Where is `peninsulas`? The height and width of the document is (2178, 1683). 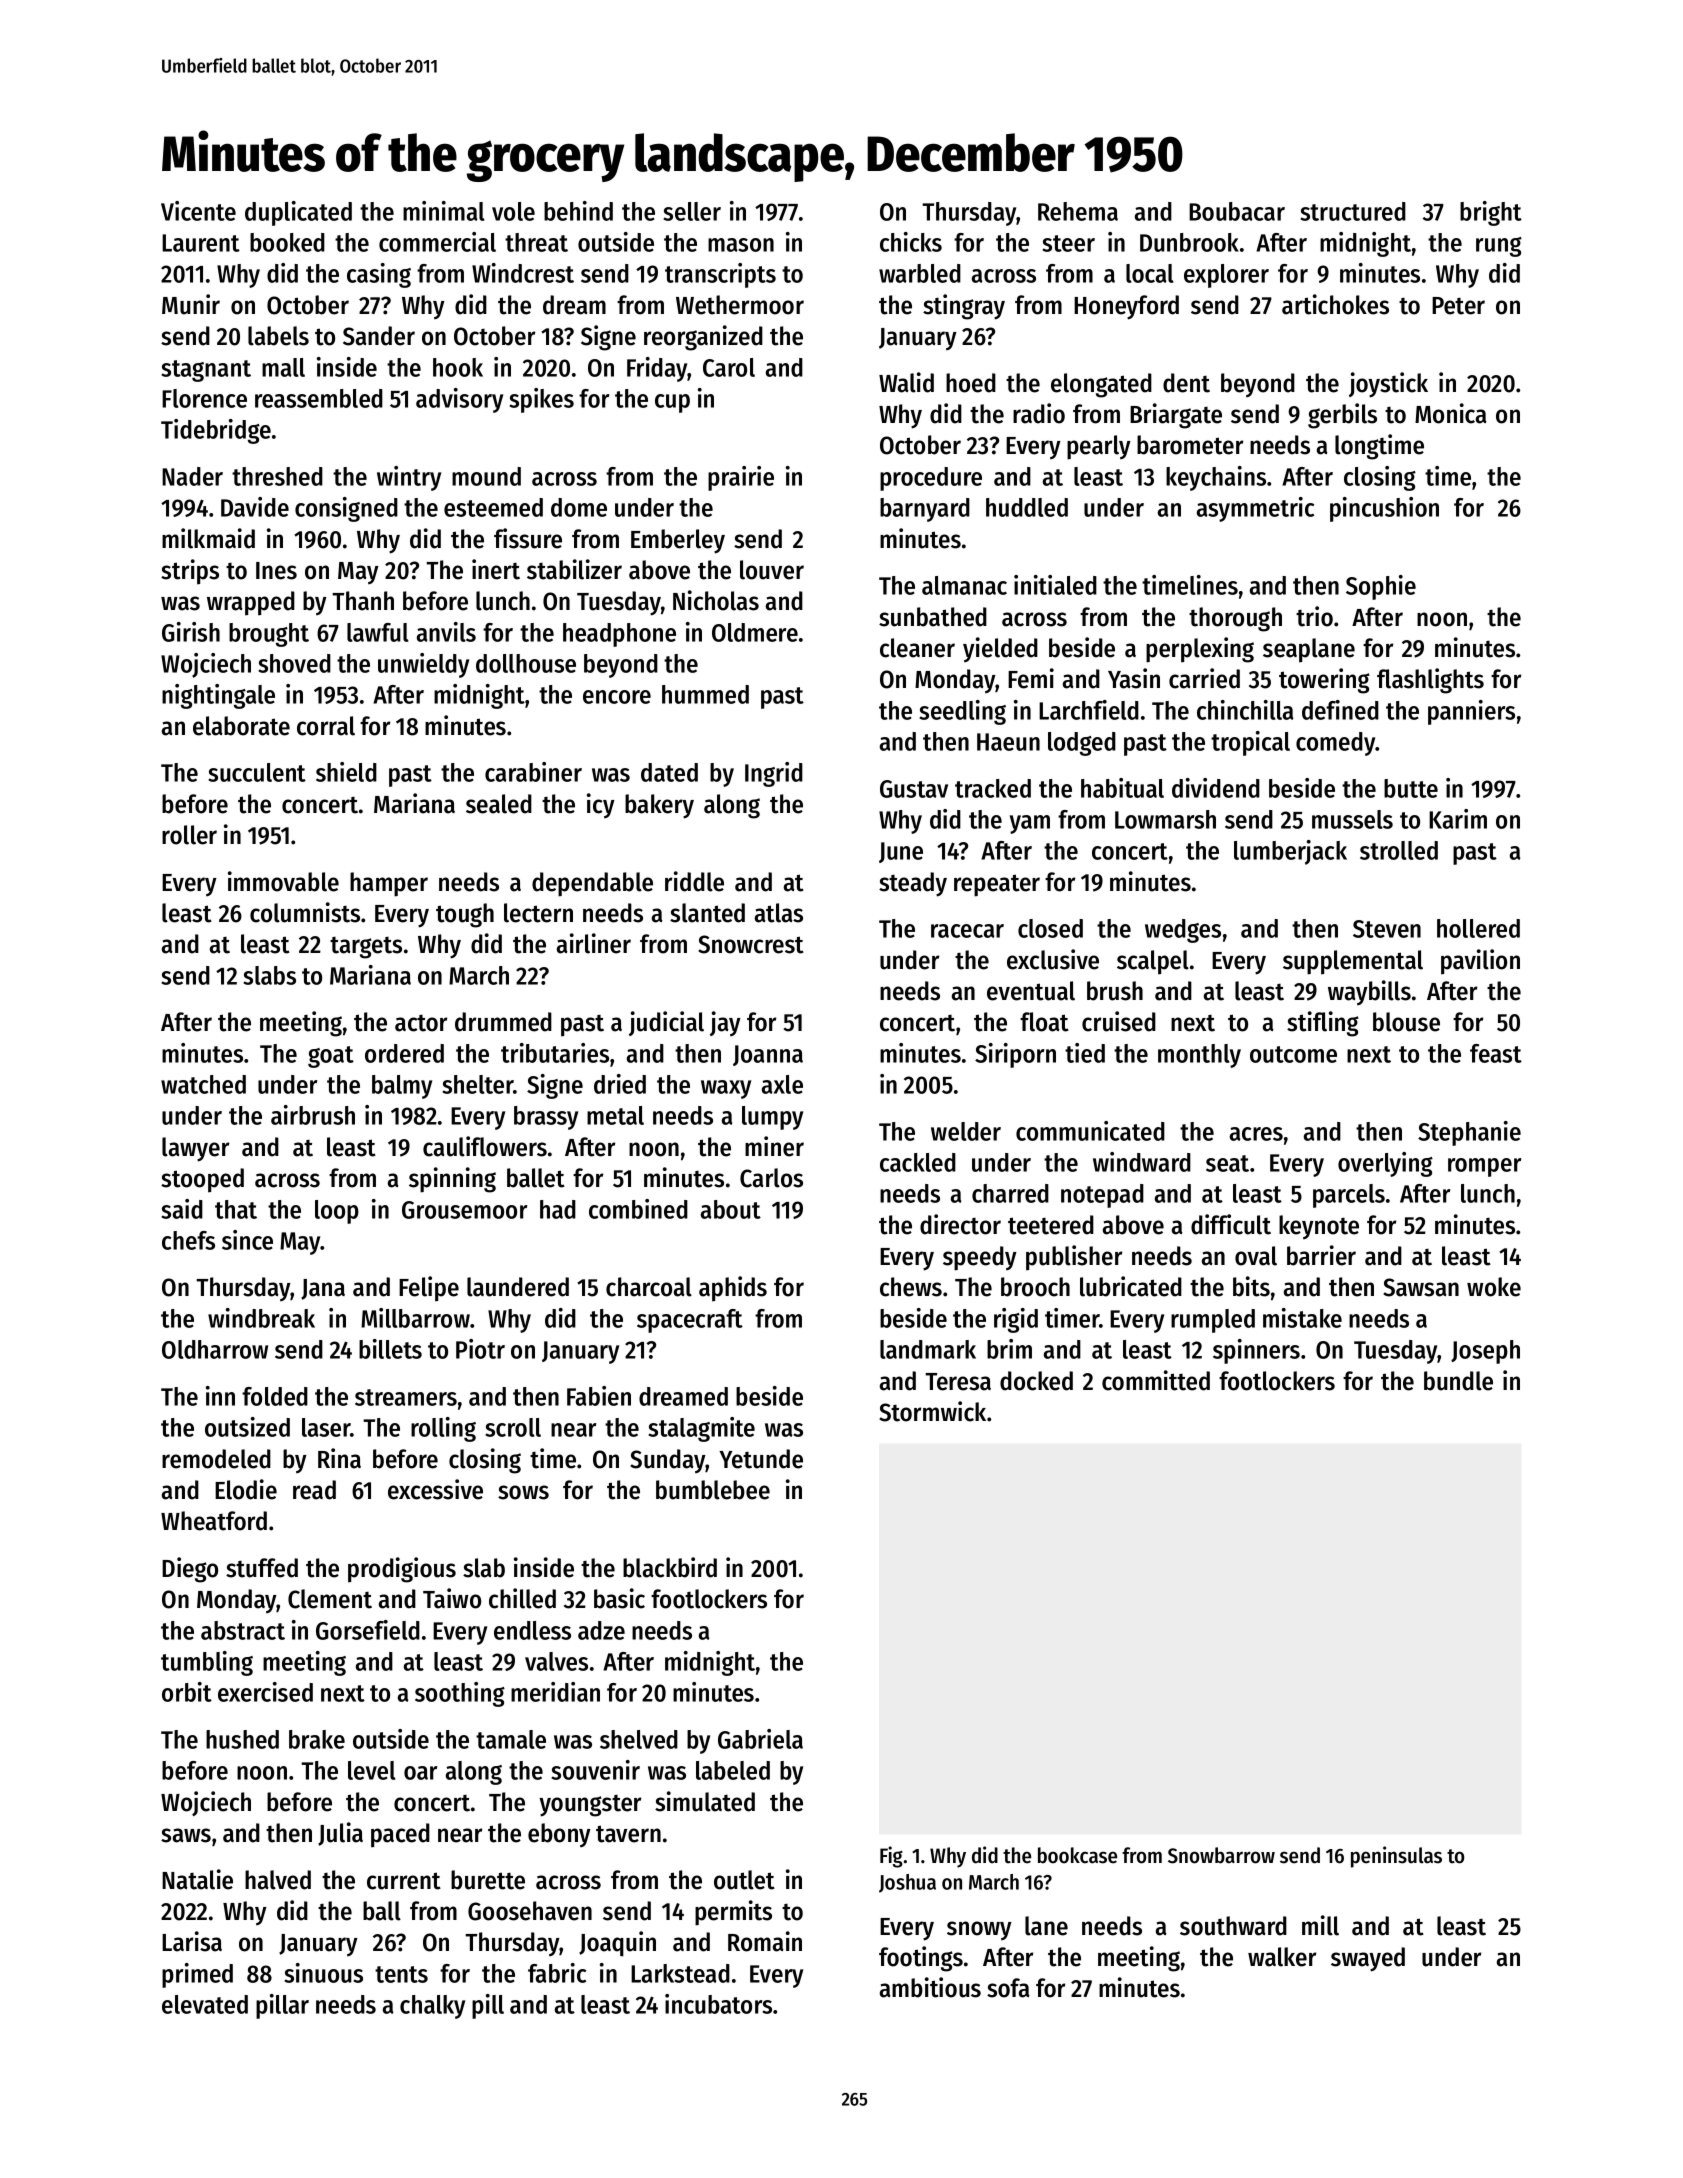
peninsulas is located at coordinates (1396, 1857).
